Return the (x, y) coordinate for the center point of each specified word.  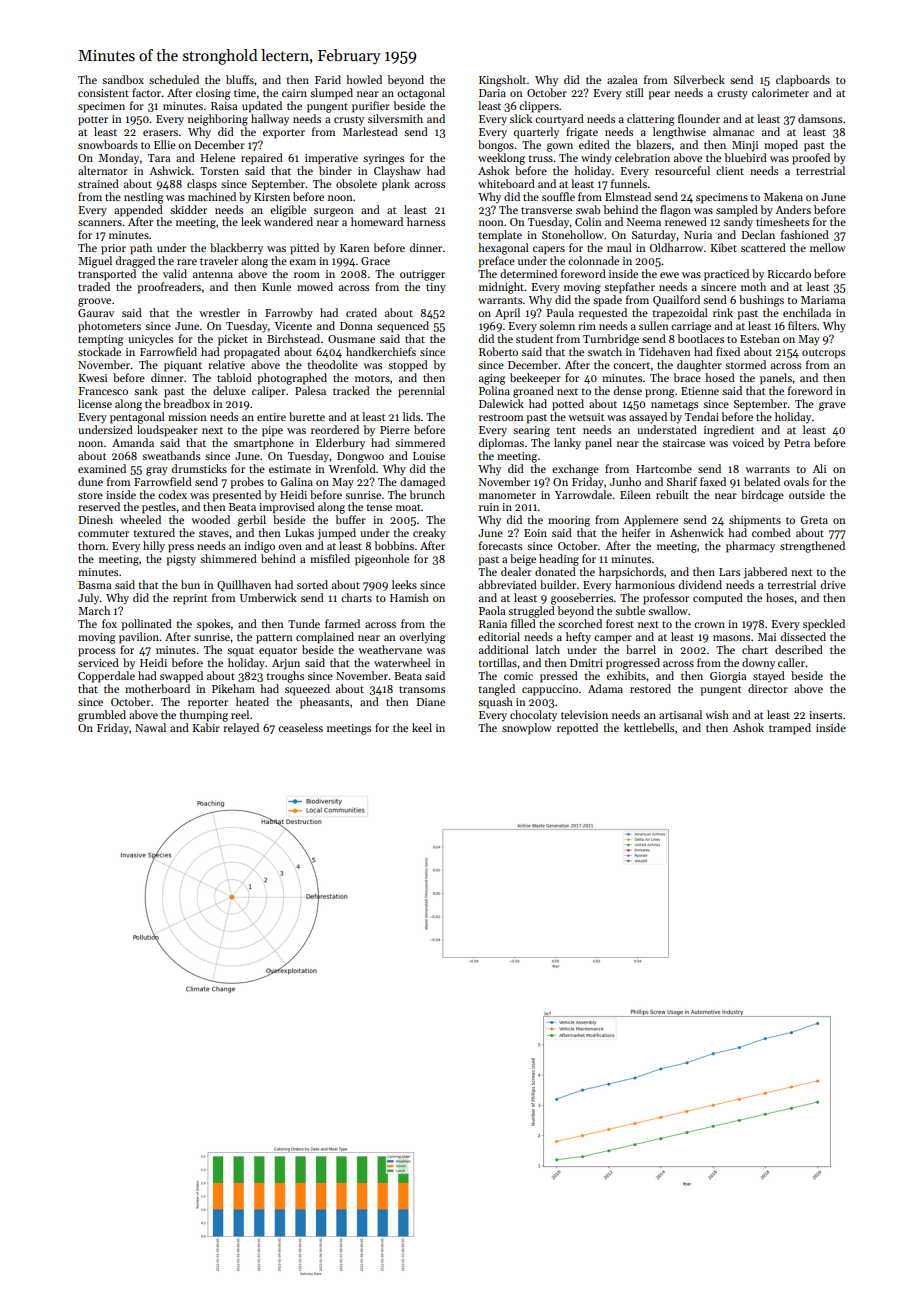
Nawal (150, 727)
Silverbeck (699, 79)
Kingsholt (502, 81)
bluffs (240, 79)
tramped (790, 729)
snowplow (527, 729)
